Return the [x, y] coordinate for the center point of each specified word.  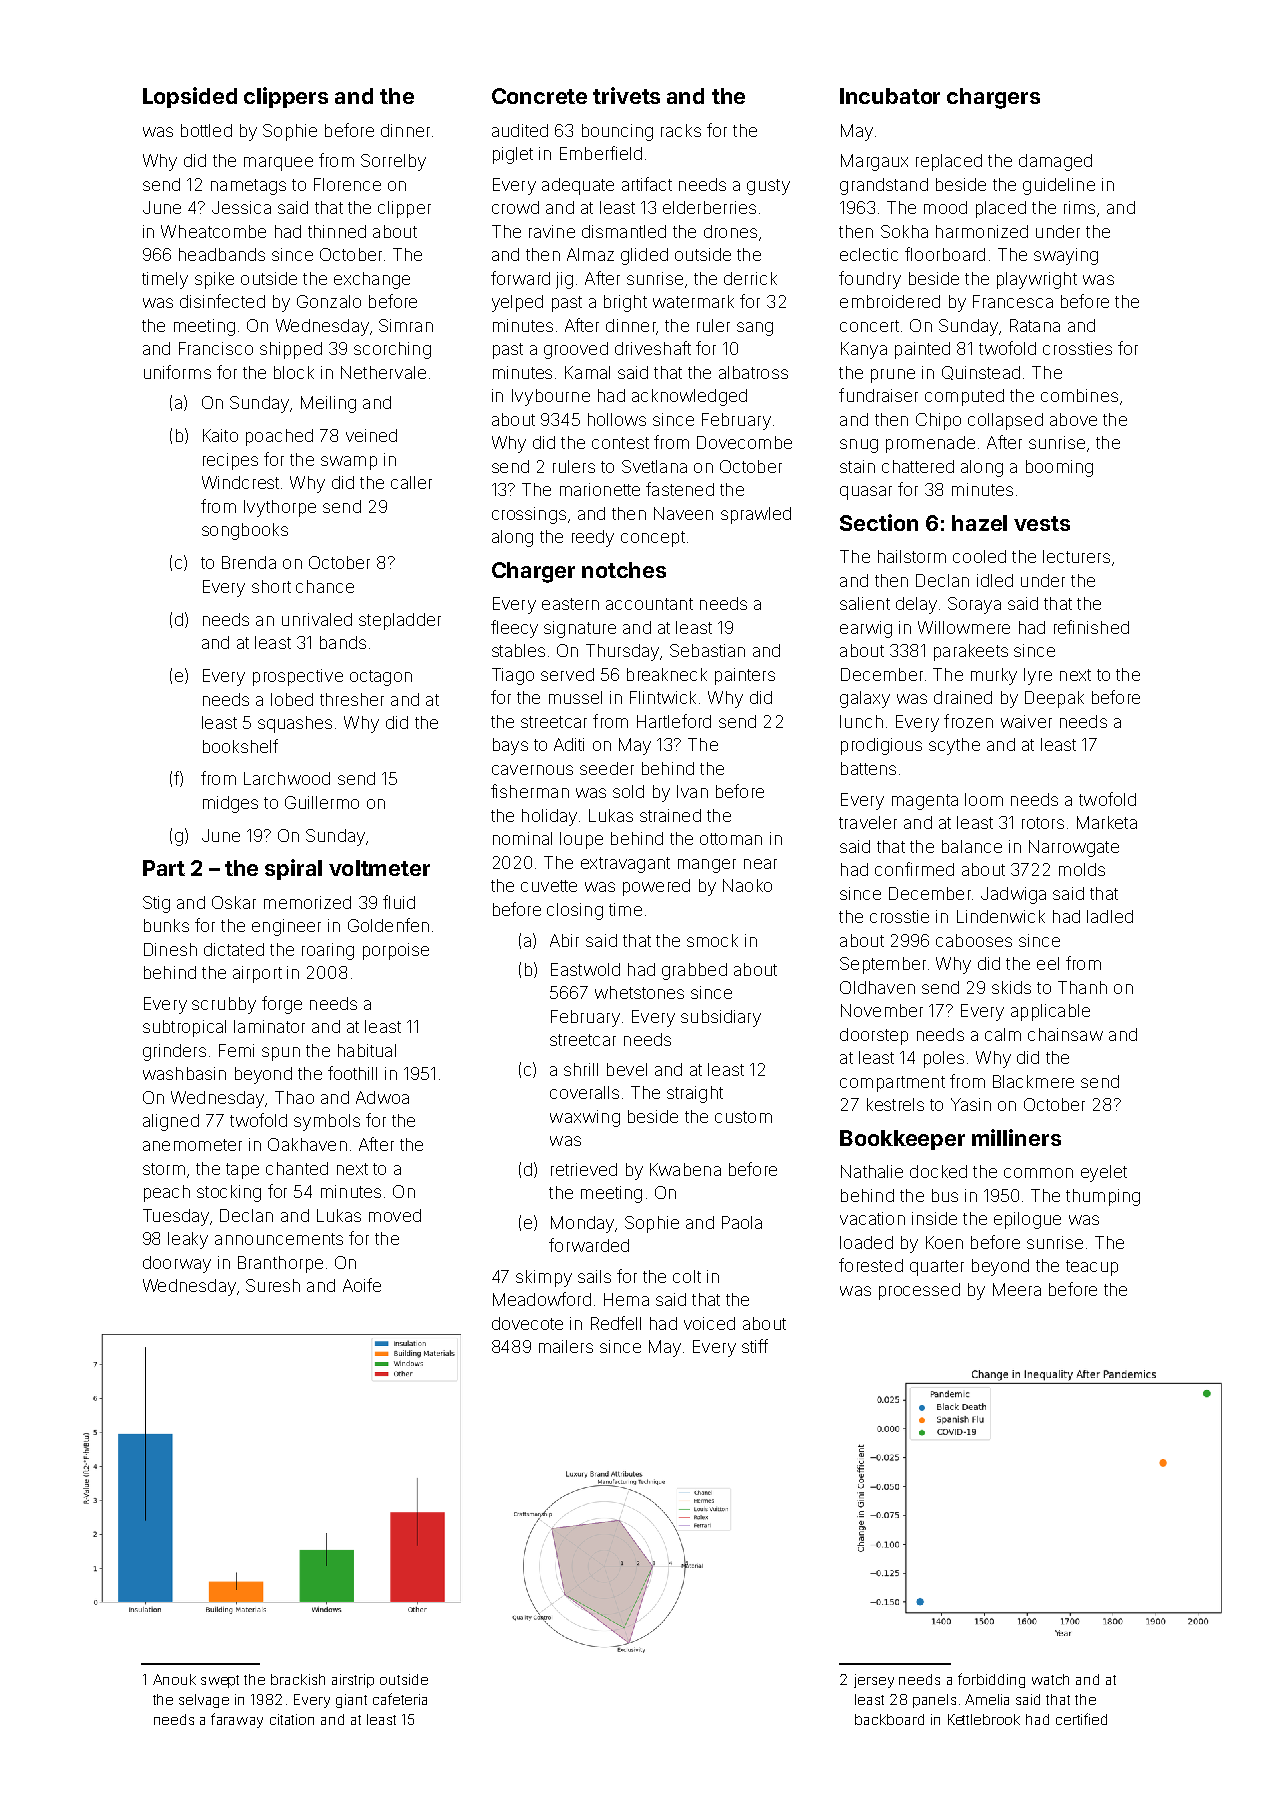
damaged [1055, 162]
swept [220, 1681]
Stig [156, 904]
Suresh [273, 1285]
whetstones [639, 992]
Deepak [1054, 699]
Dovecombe [744, 442]
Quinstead [981, 373]
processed [919, 1291]
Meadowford [542, 1299]
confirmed [914, 869]
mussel [575, 697]
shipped [291, 350]
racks [681, 130]
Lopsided [190, 97]
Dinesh [170, 949]
